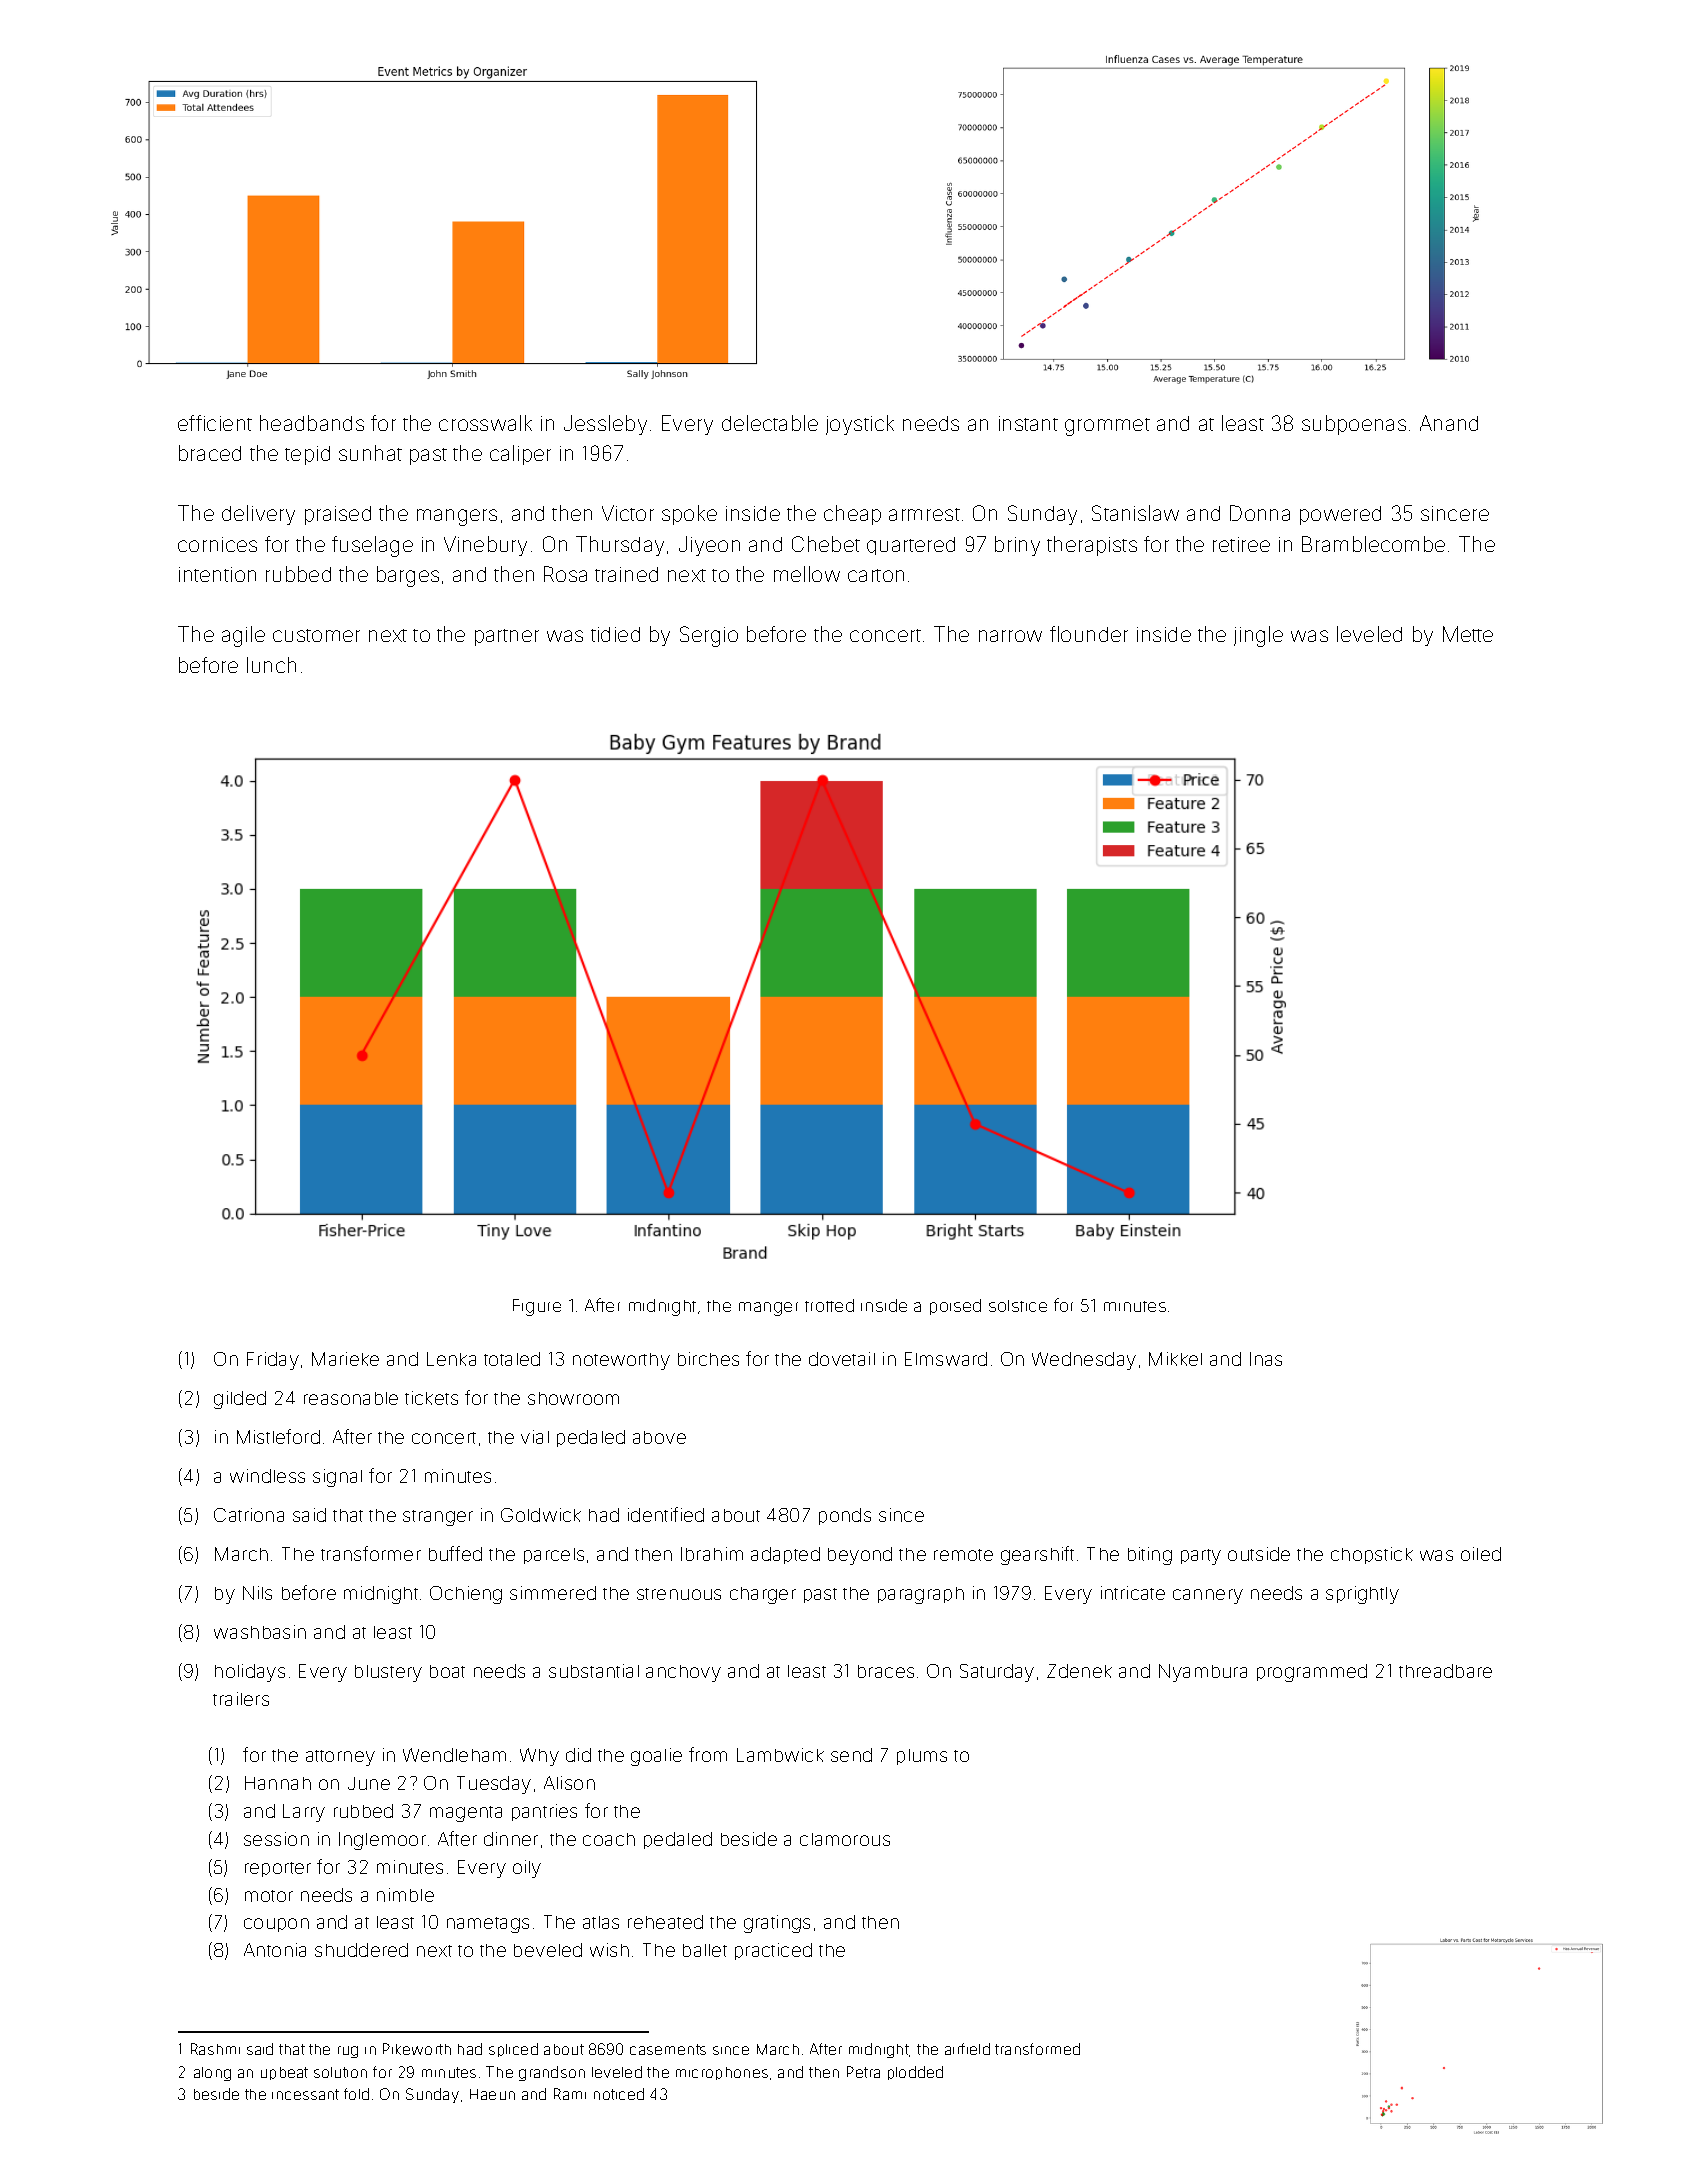  Describe the element at coordinates (276, 1925) in the image. I see `coupon` at that location.
